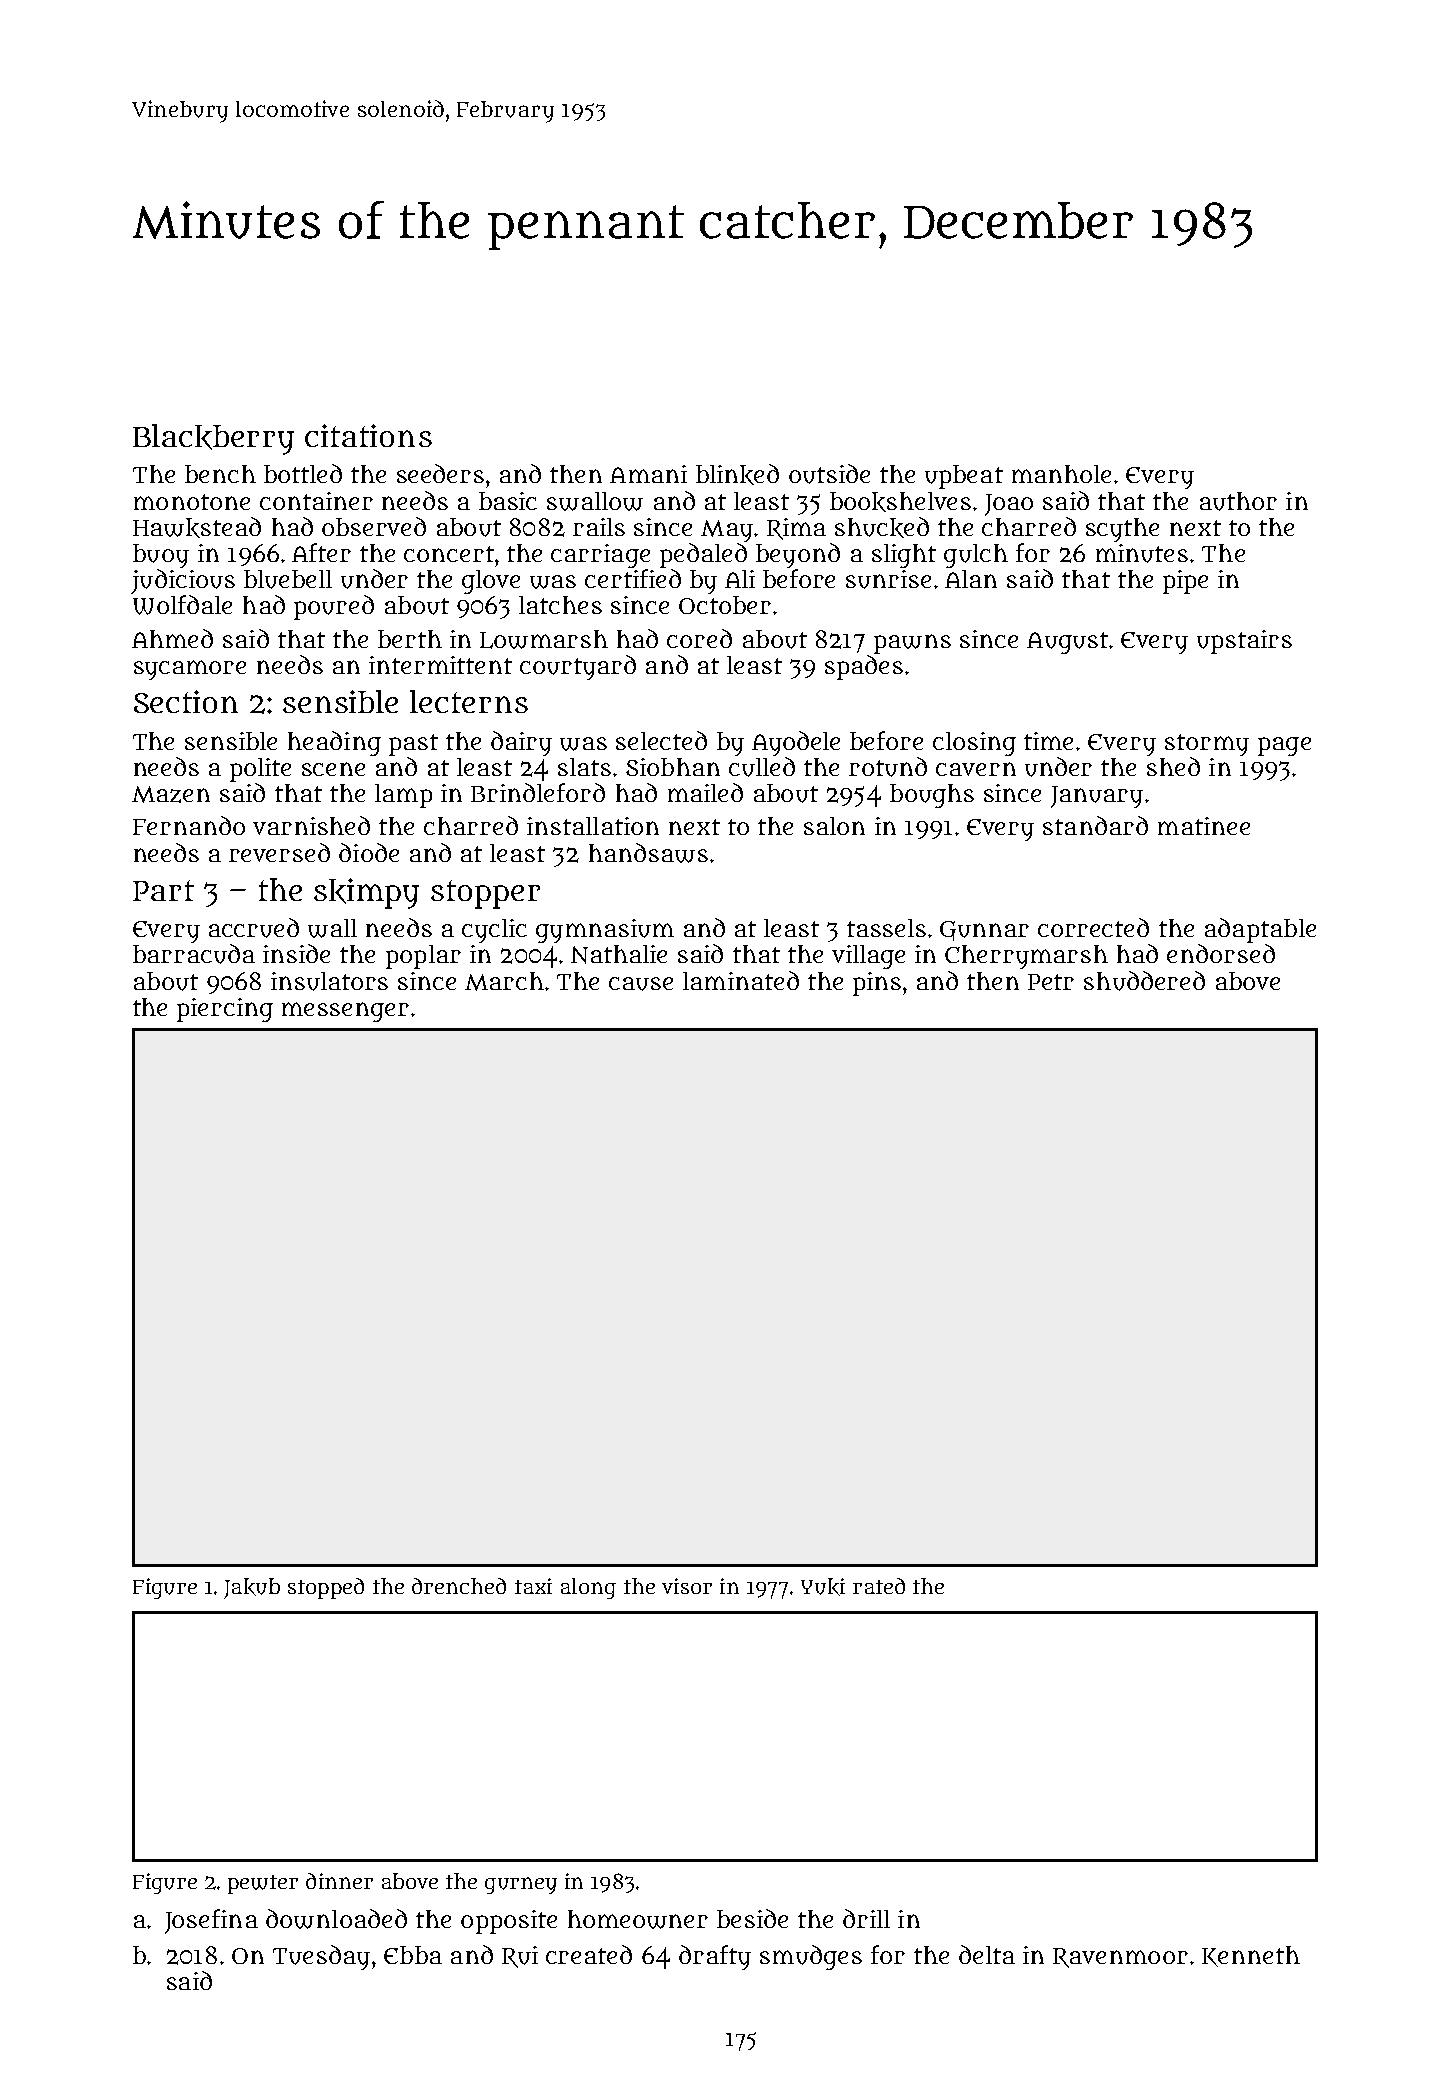 This image has height=2100, width=1450. I want to click on Ebba, so click(413, 1955).
